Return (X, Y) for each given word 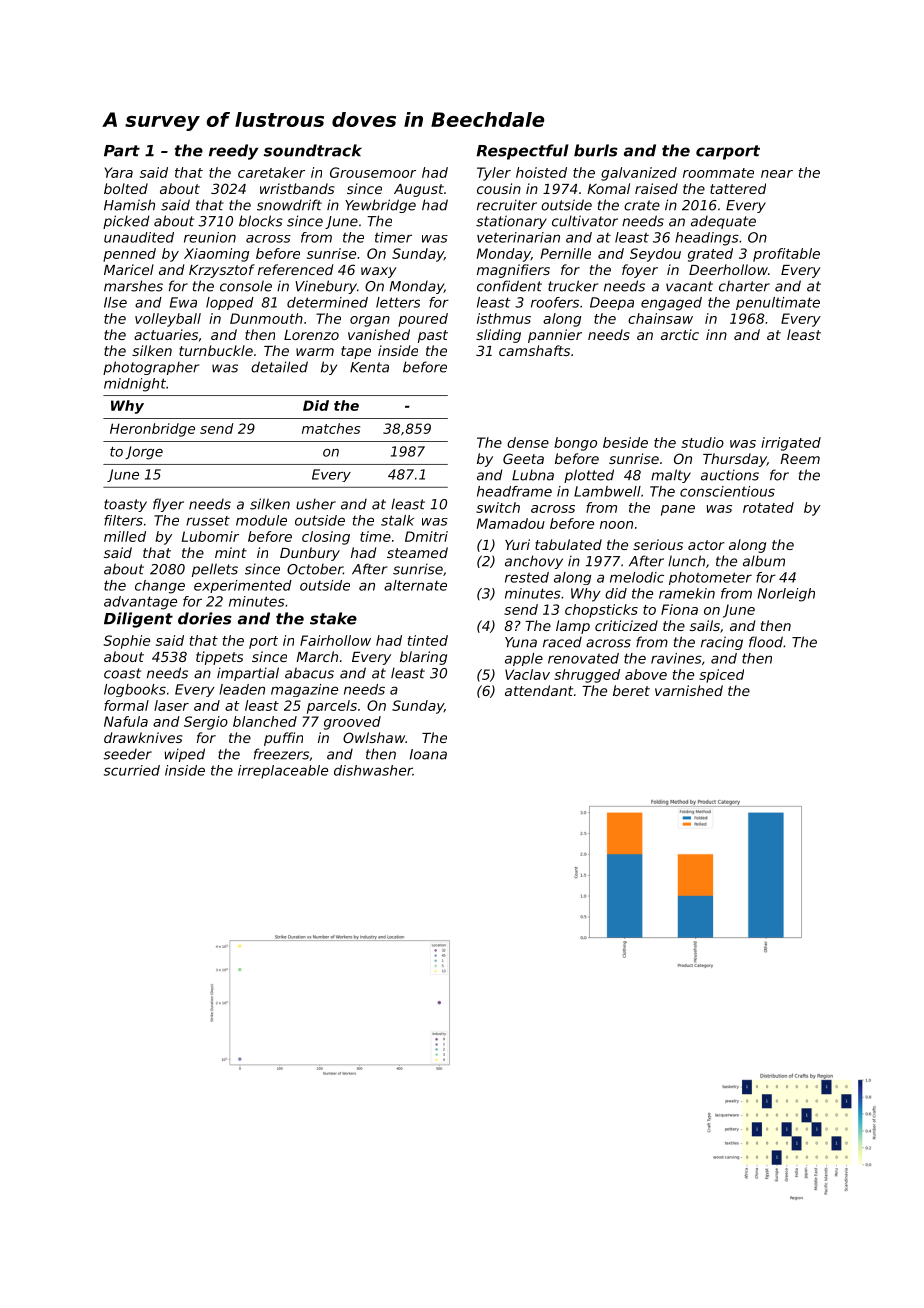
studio (702, 442)
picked (126, 222)
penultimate (778, 303)
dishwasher (373, 770)
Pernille (566, 253)
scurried (132, 770)
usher (316, 504)
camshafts (534, 350)
